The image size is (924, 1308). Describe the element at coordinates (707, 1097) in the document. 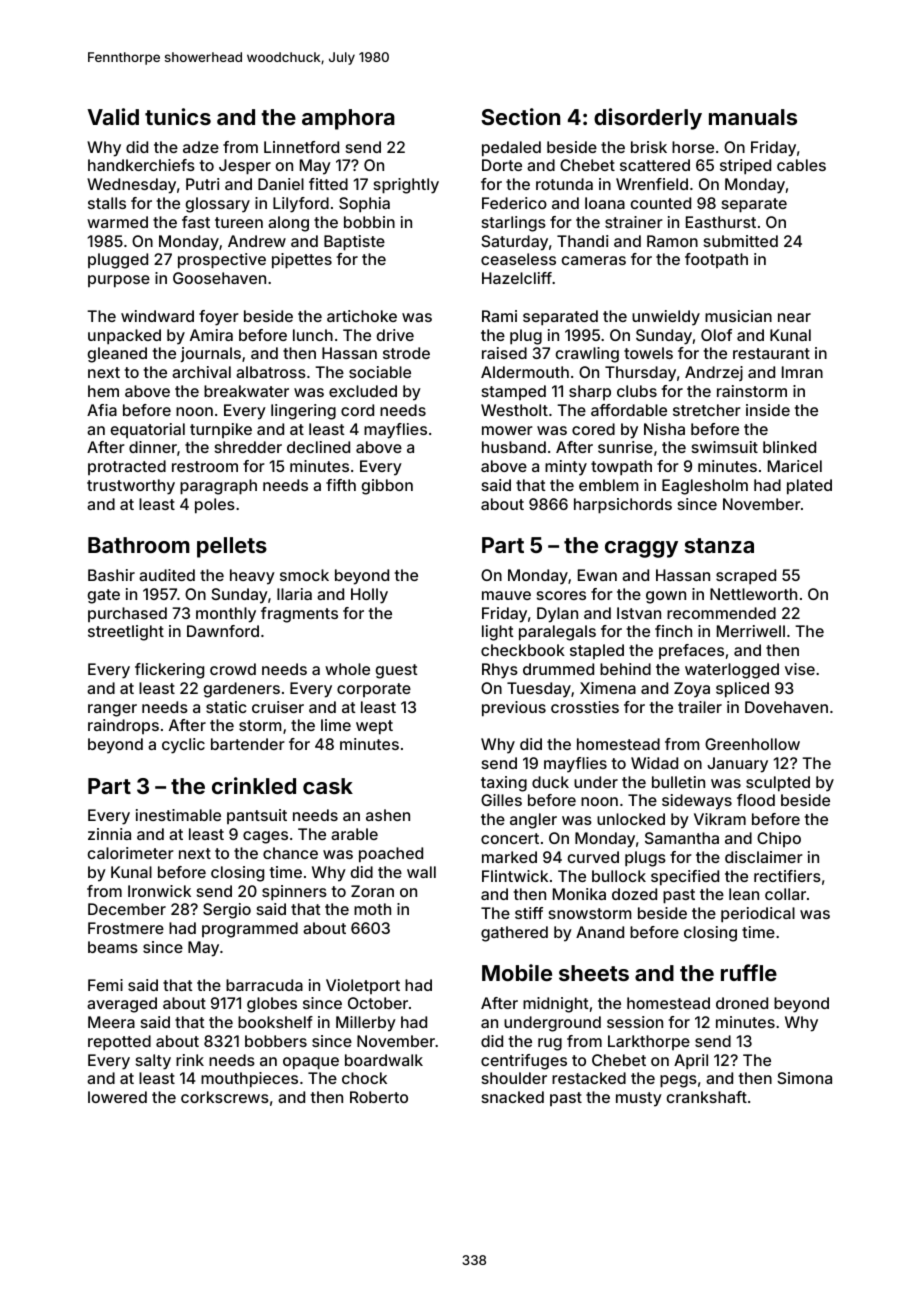

I see `crankshaft` at that location.
